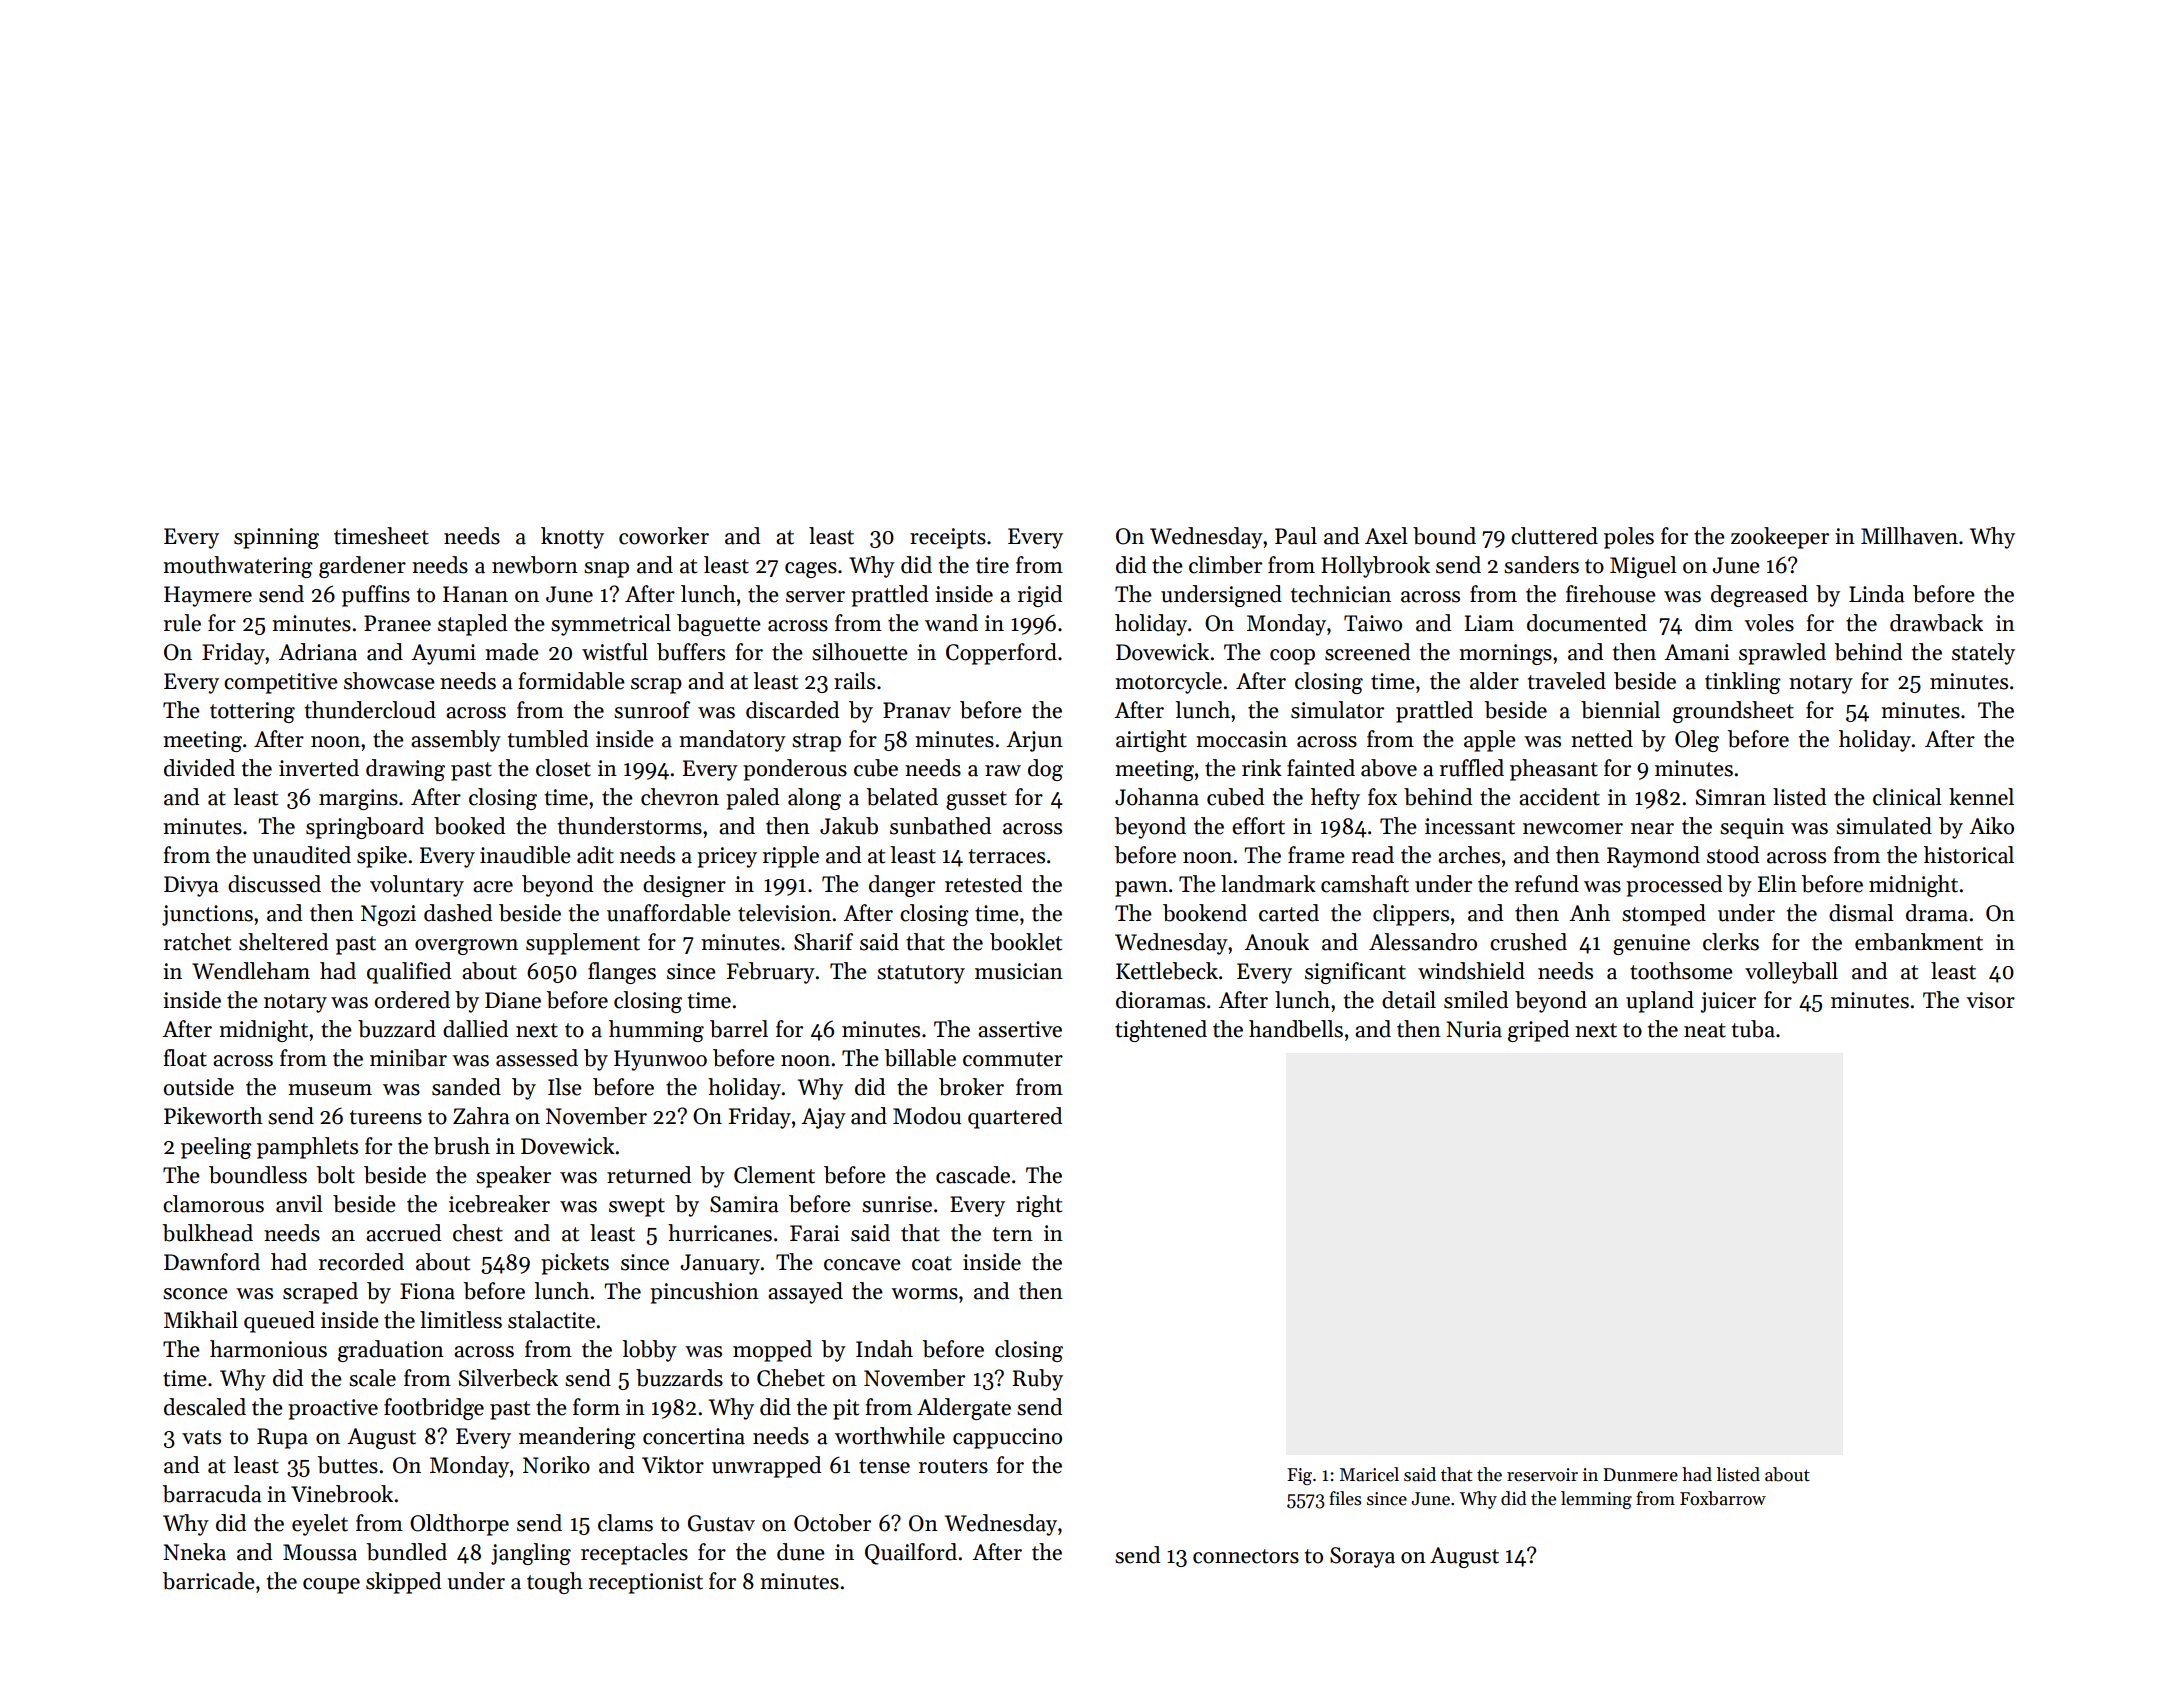 This screenshot has width=2178, height=1683. What do you see at coordinates (583, 944) in the screenshot?
I see `supplement` at bounding box center [583, 944].
